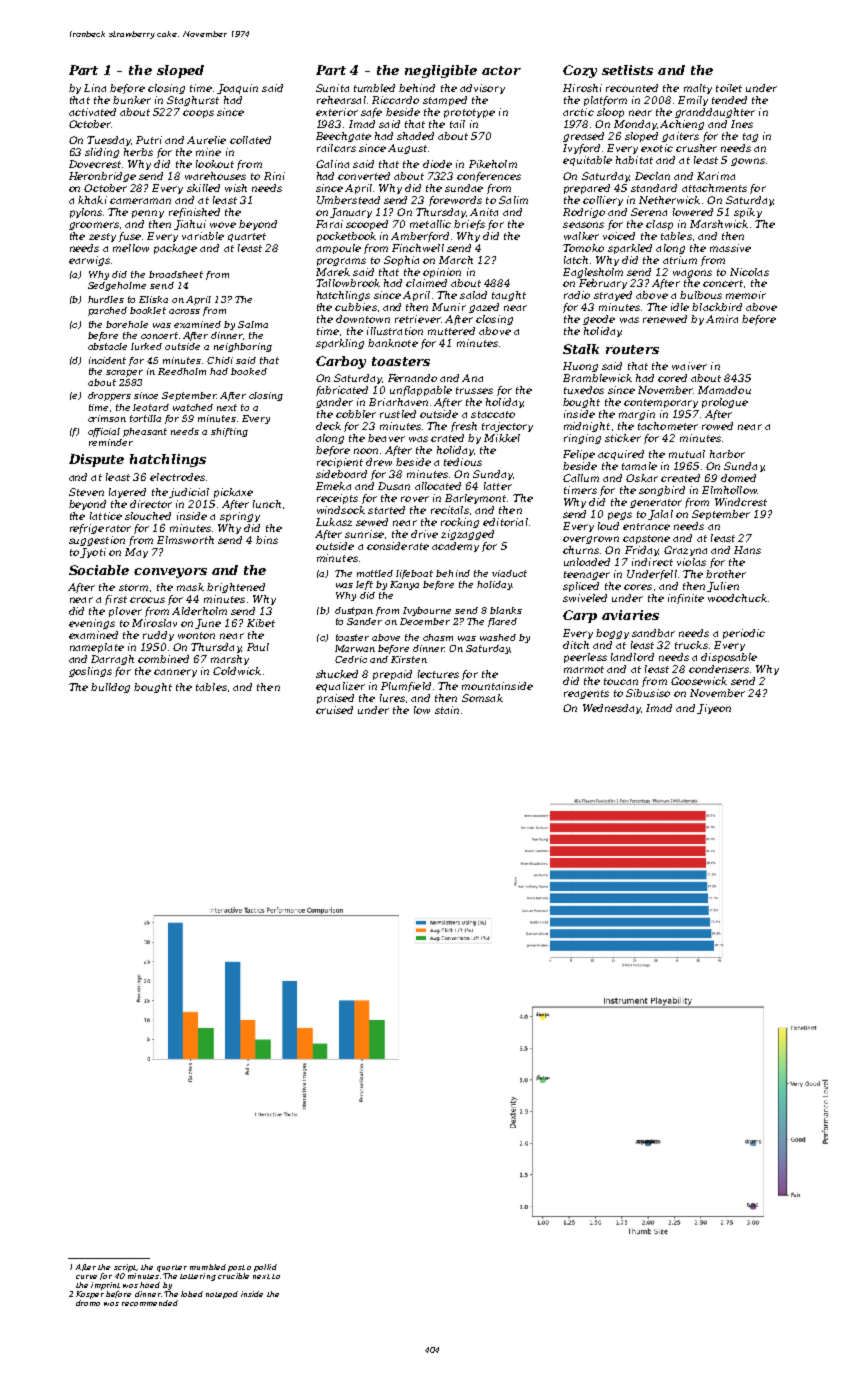  I want to click on Plumfield, so click(406, 687).
